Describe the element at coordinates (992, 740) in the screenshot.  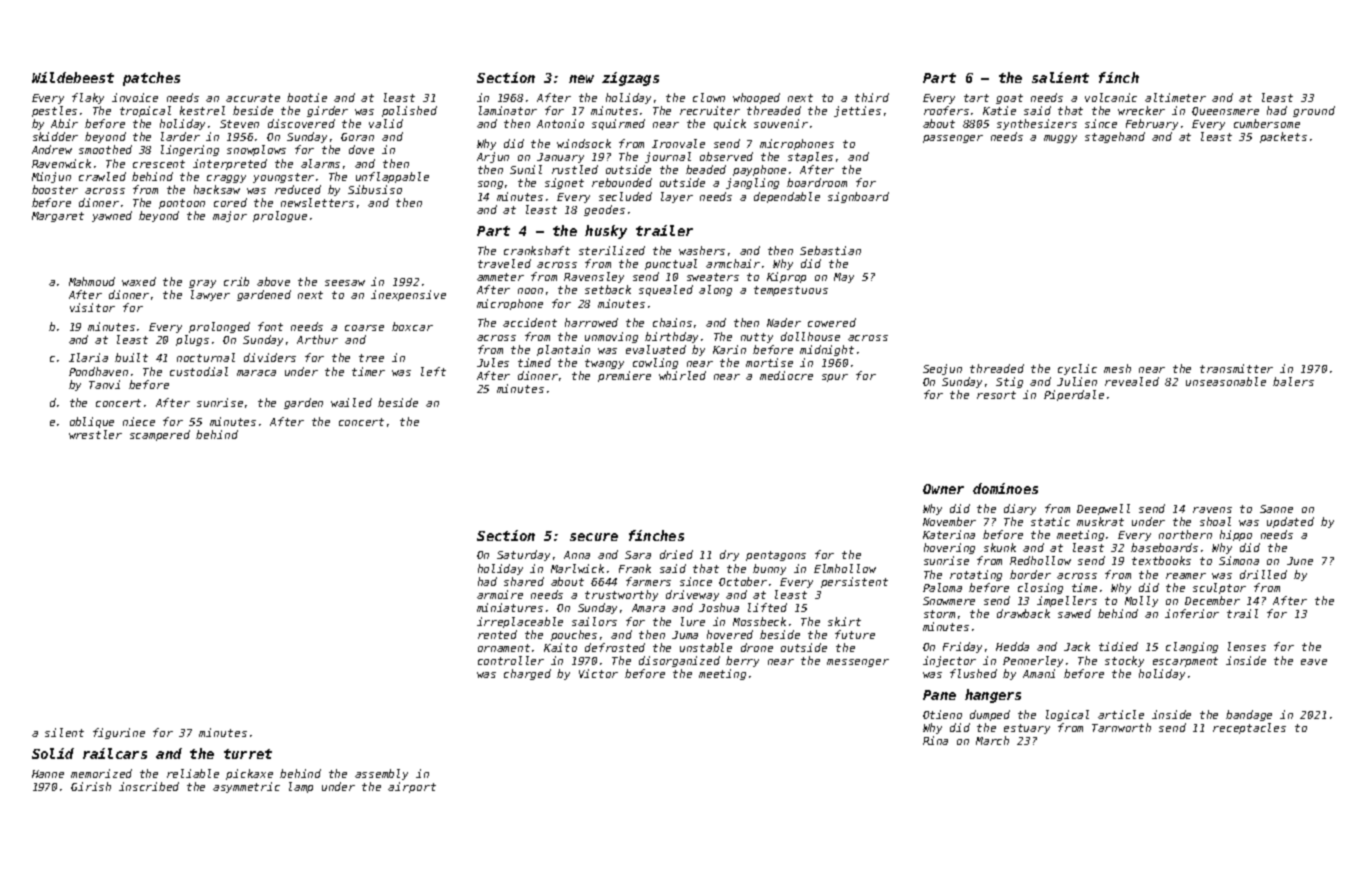
I see `March` at that location.
